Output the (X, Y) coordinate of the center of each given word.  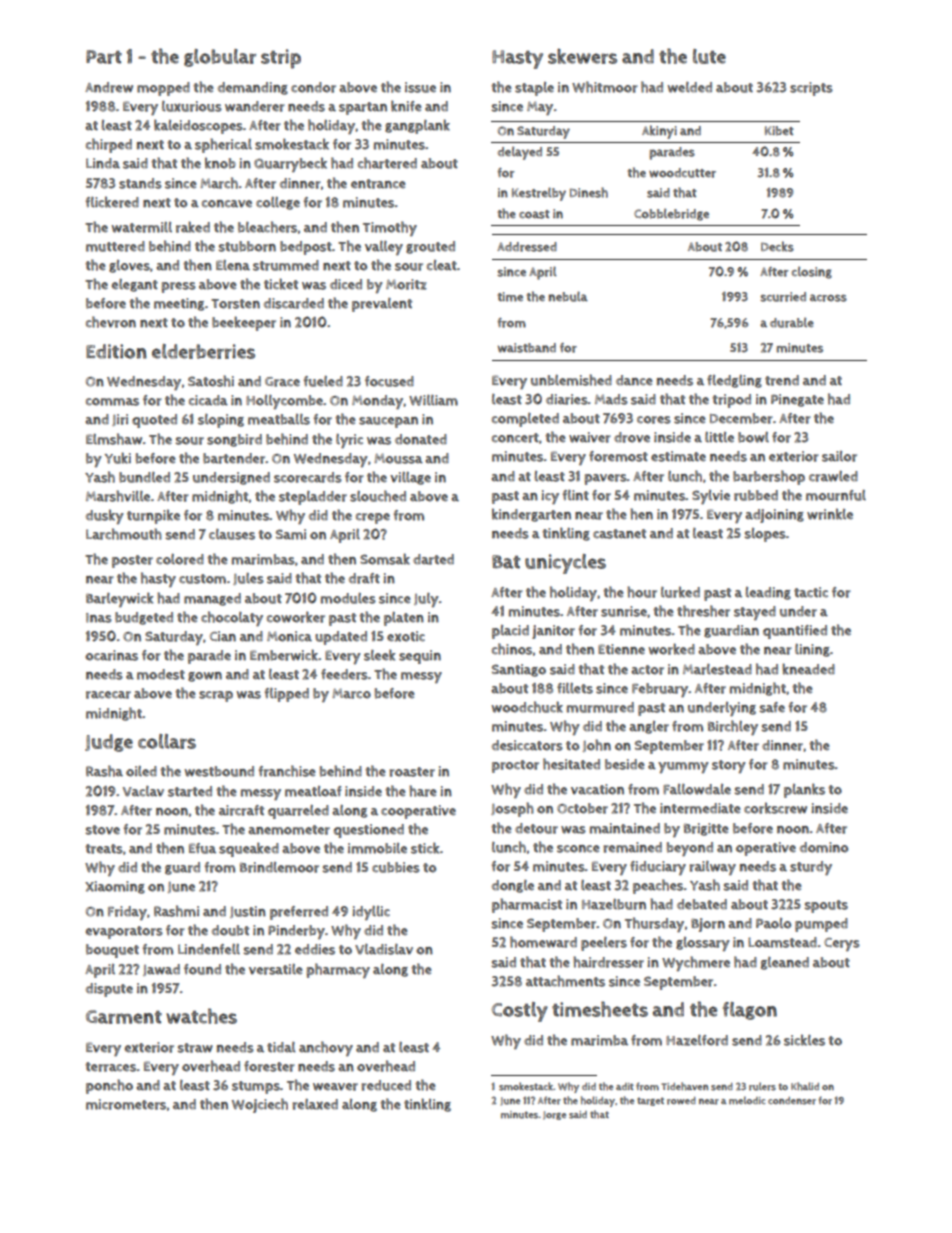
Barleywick (120, 599)
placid (510, 632)
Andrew (109, 87)
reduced (386, 1085)
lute (709, 56)
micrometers (126, 1104)
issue (420, 87)
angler (649, 727)
